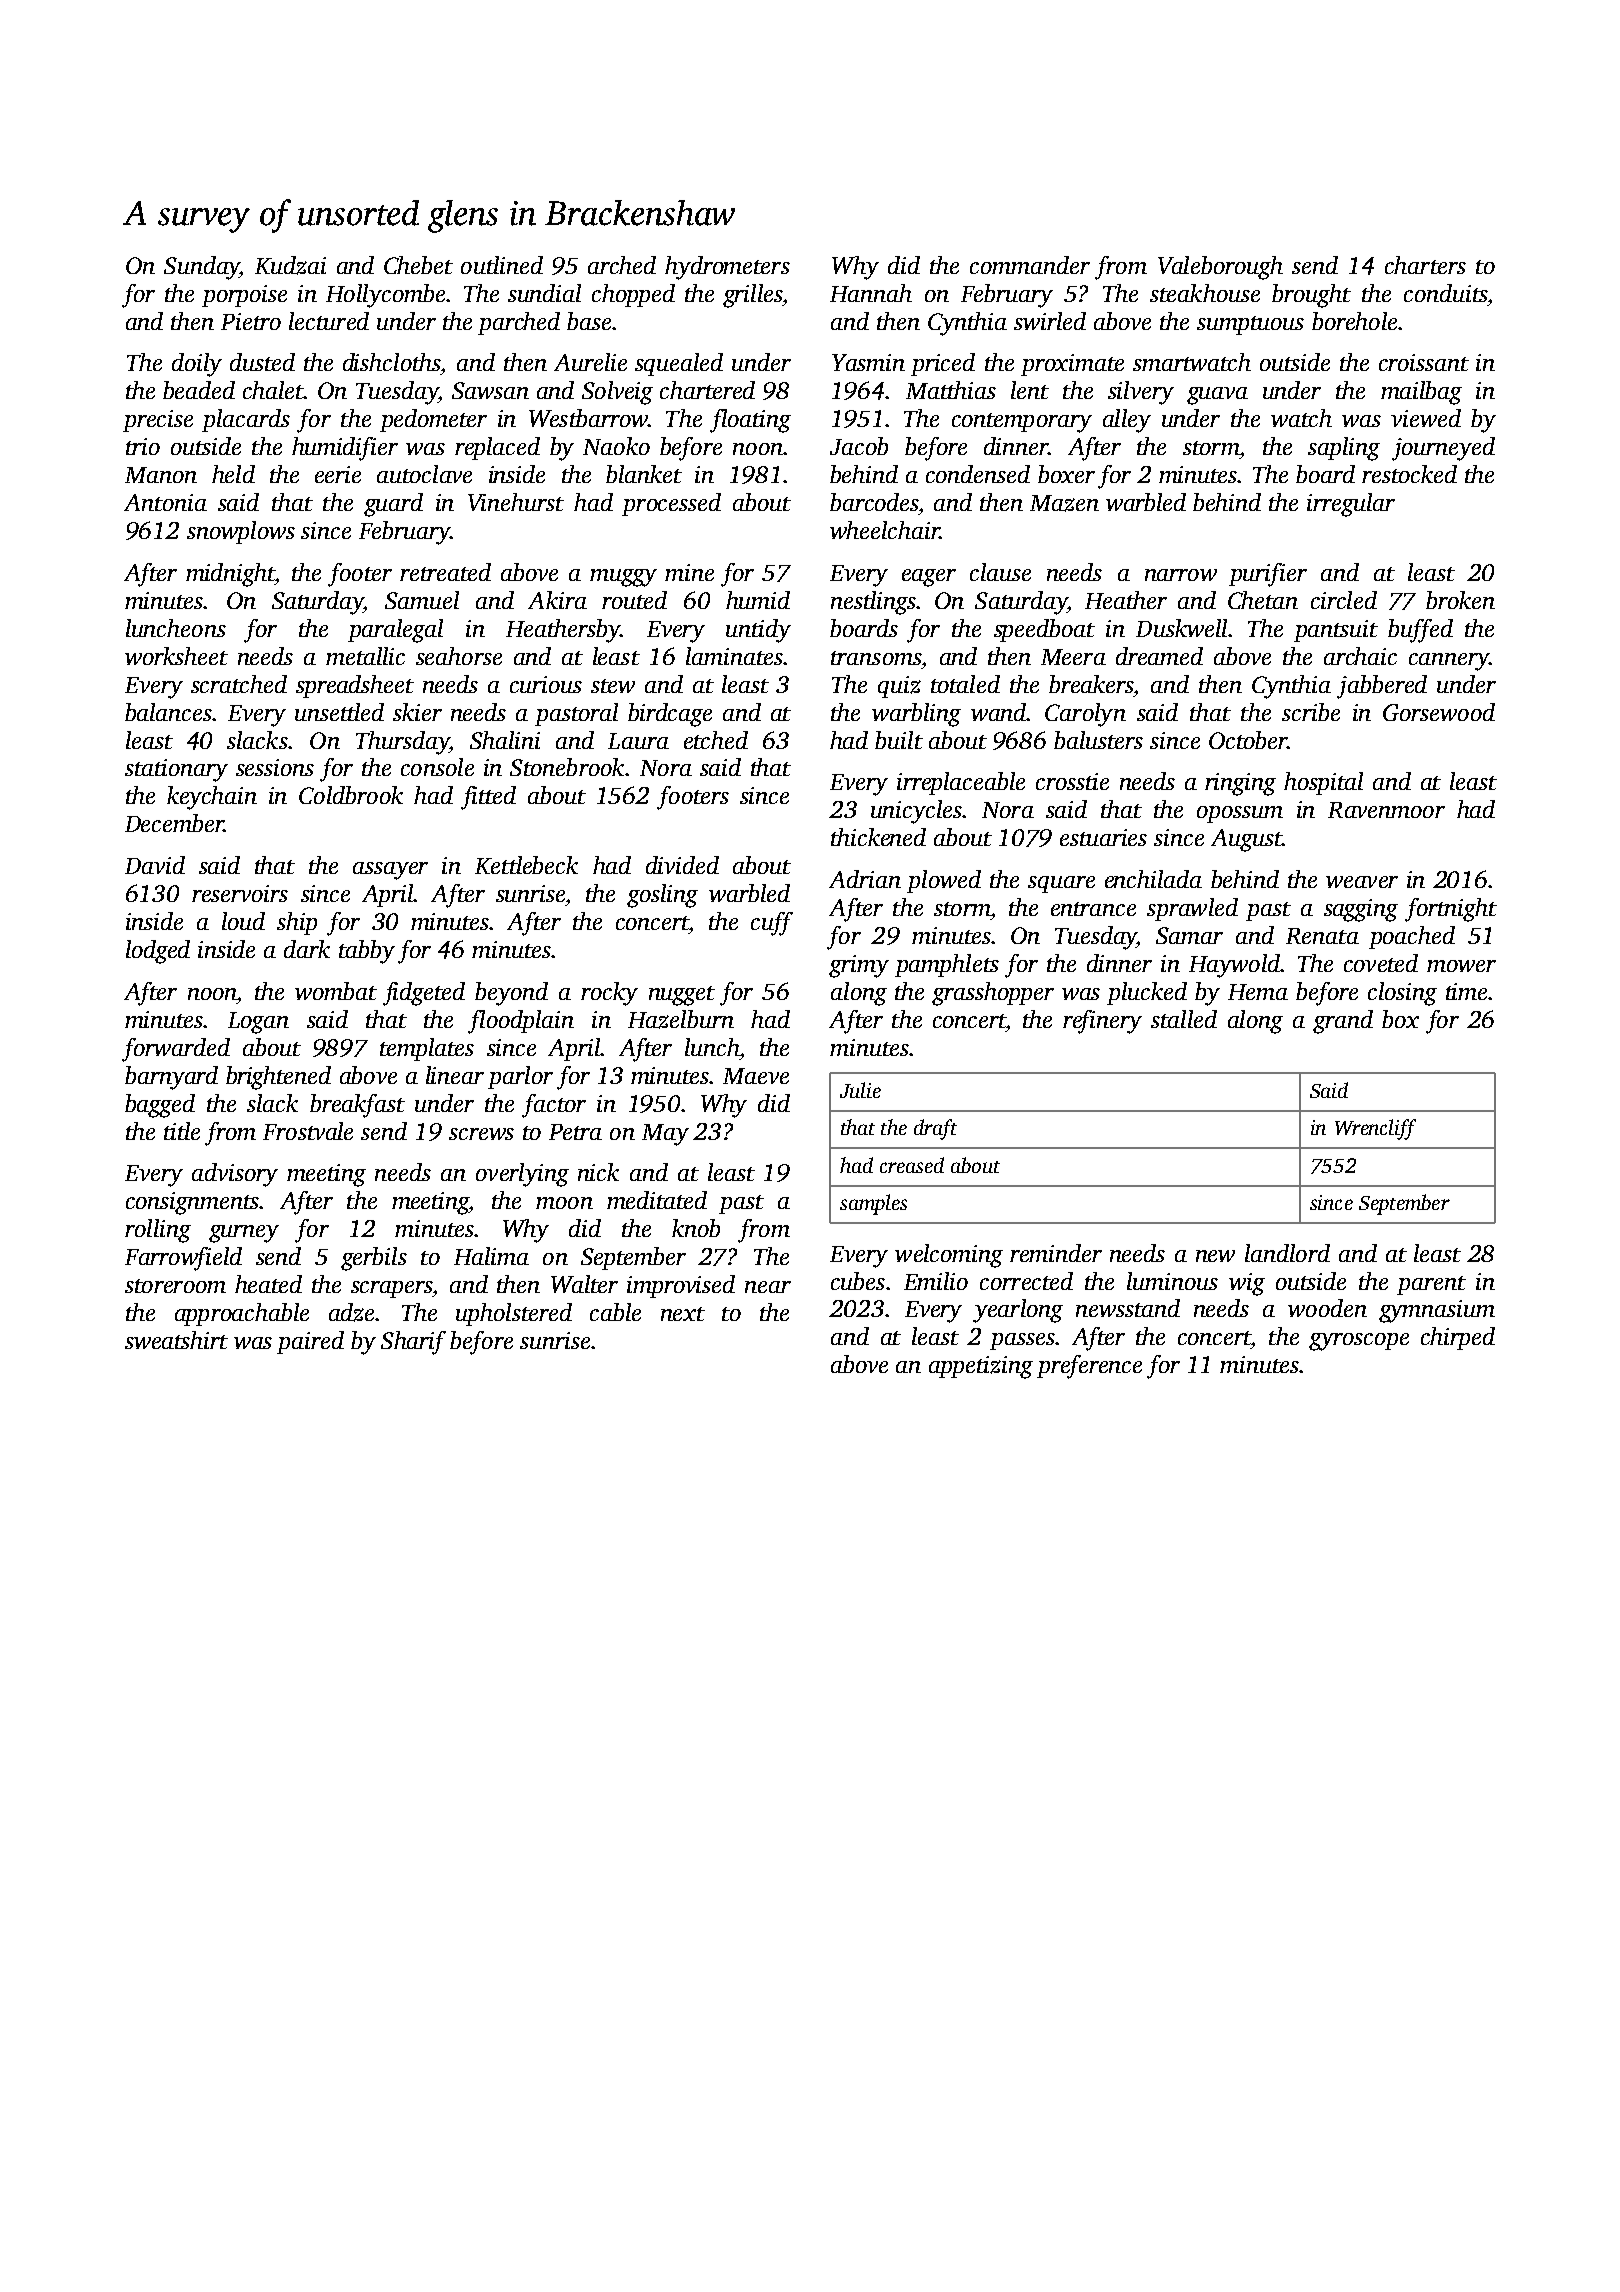 The image size is (1620, 2292). Describe the element at coordinates (155, 865) in the image. I see `David` at that location.
